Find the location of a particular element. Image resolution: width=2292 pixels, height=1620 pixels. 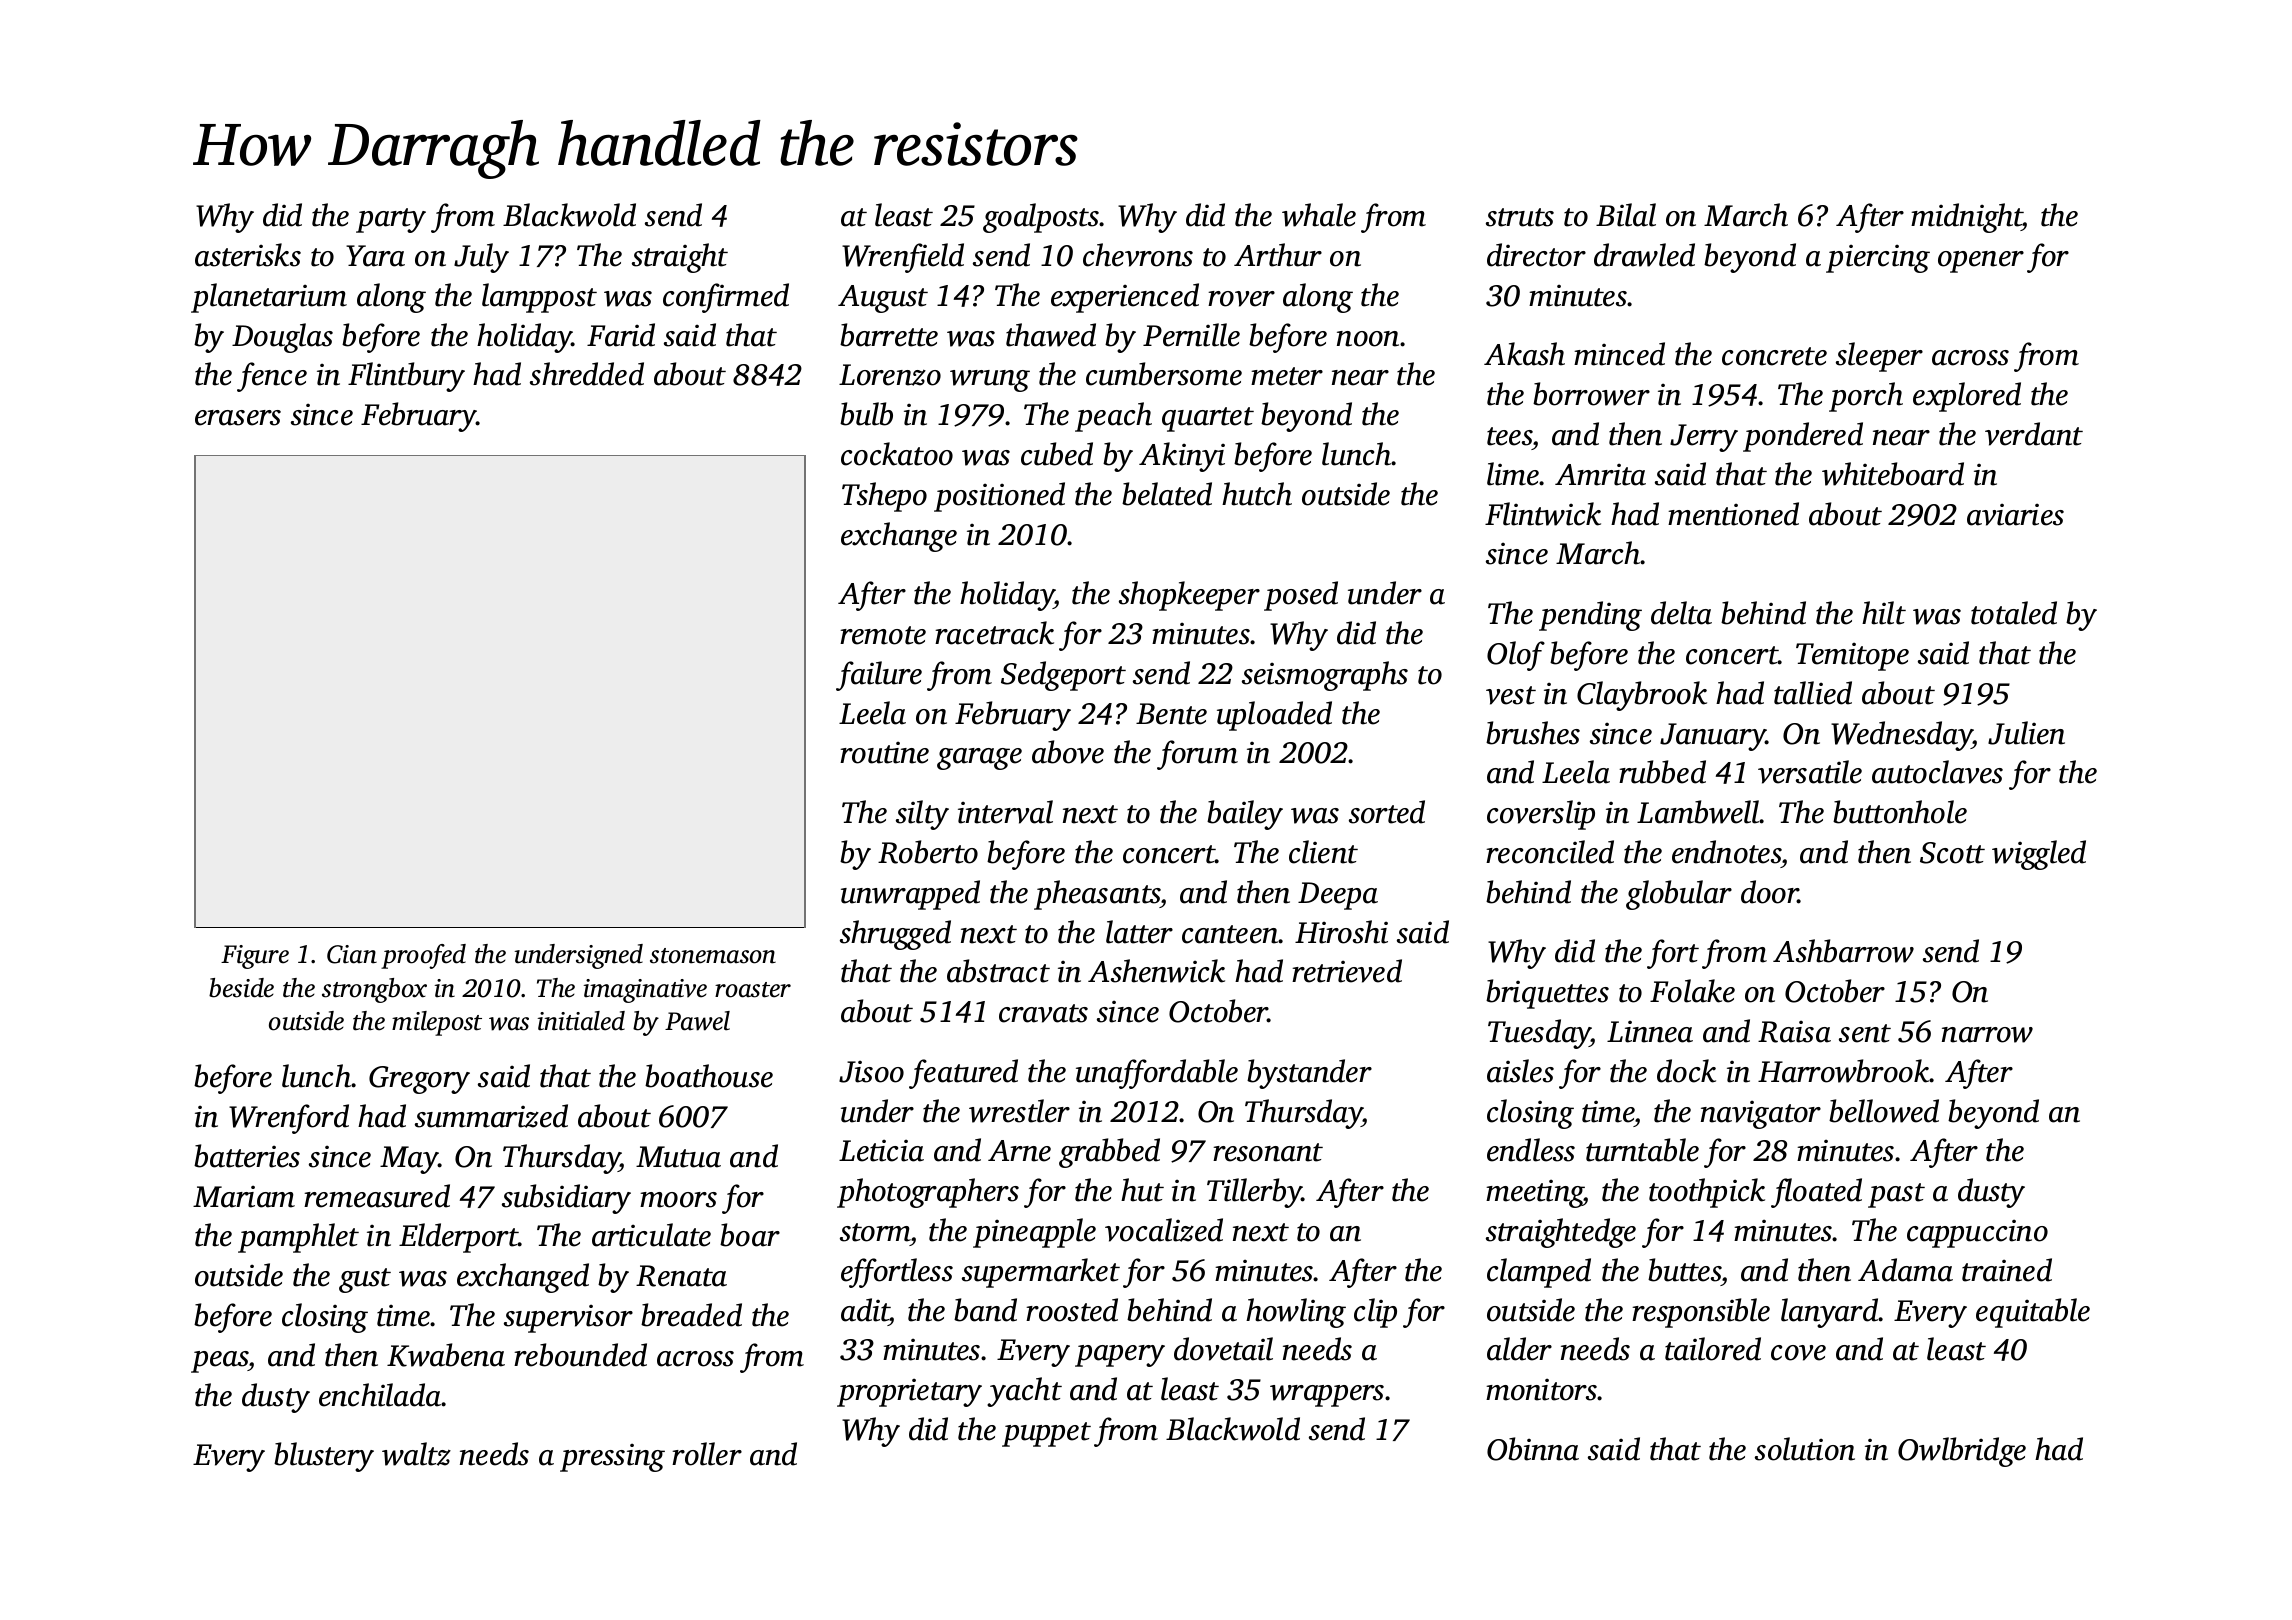

shopkeeper is located at coordinates (1189, 596).
